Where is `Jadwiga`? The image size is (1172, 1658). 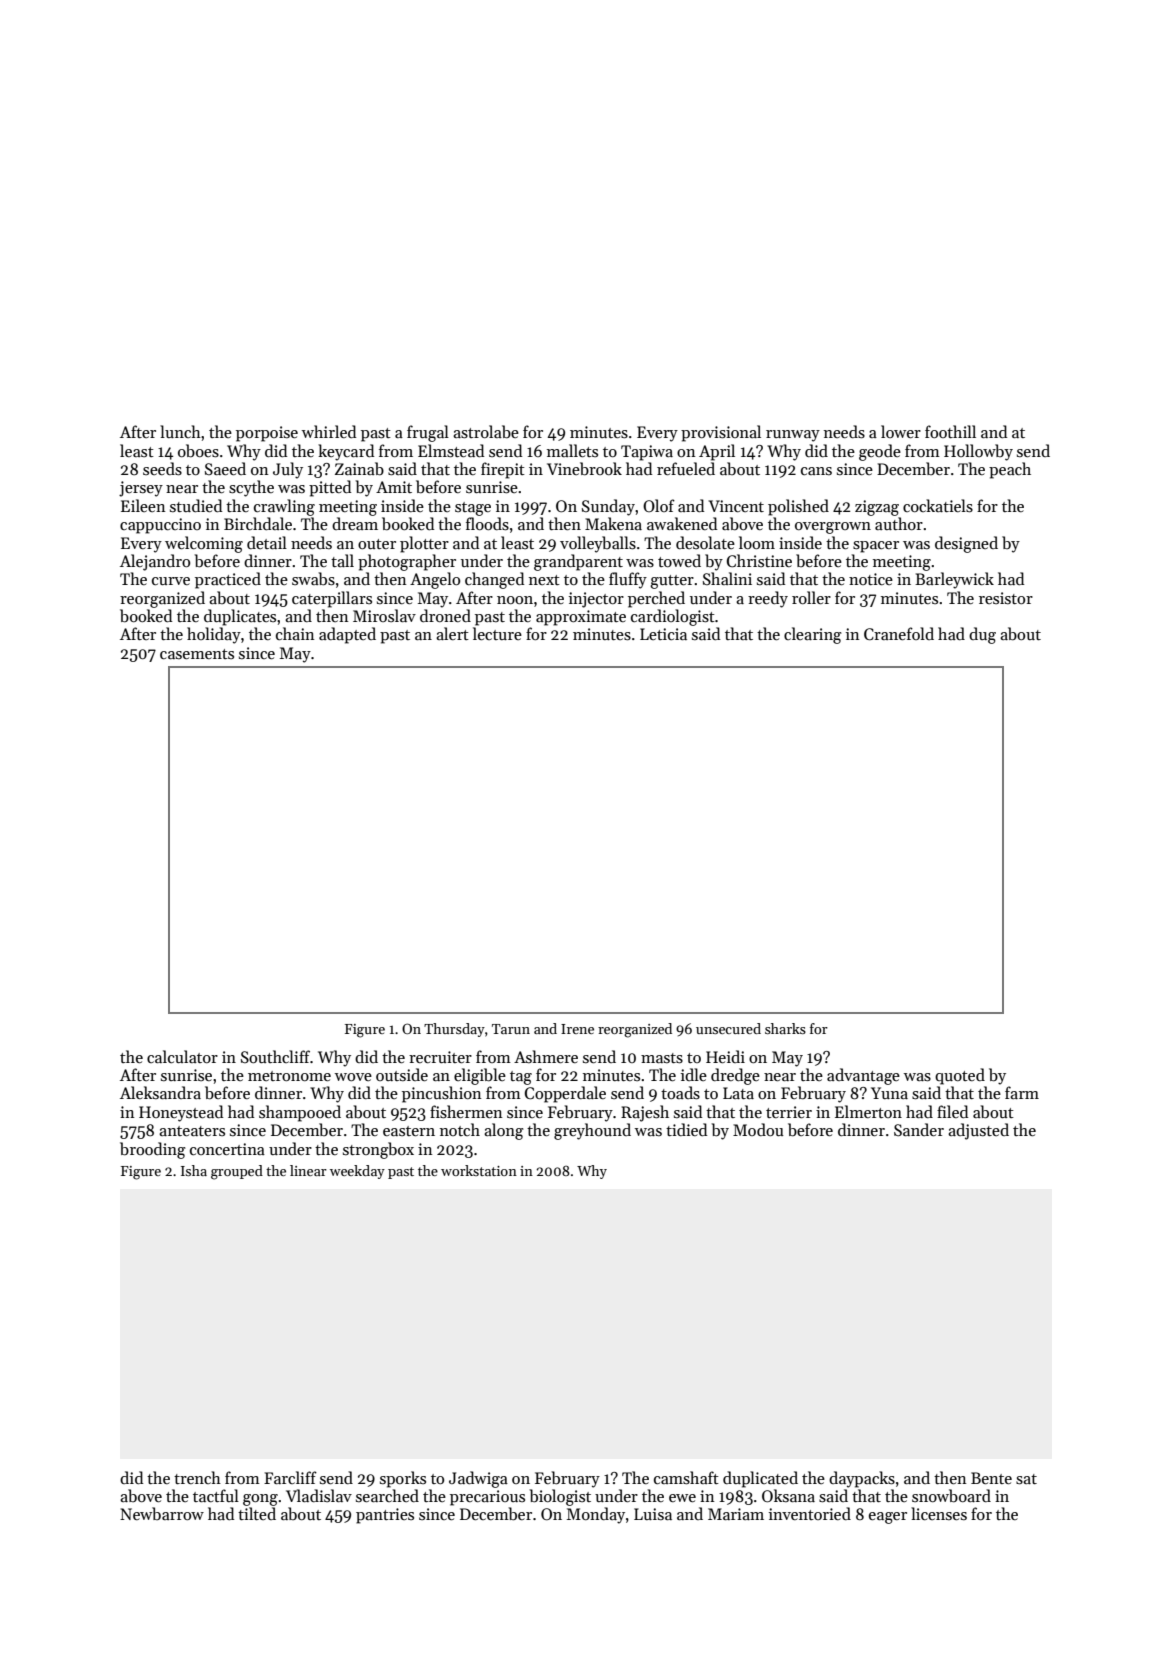 Jadwiga is located at coordinates (478, 1479).
